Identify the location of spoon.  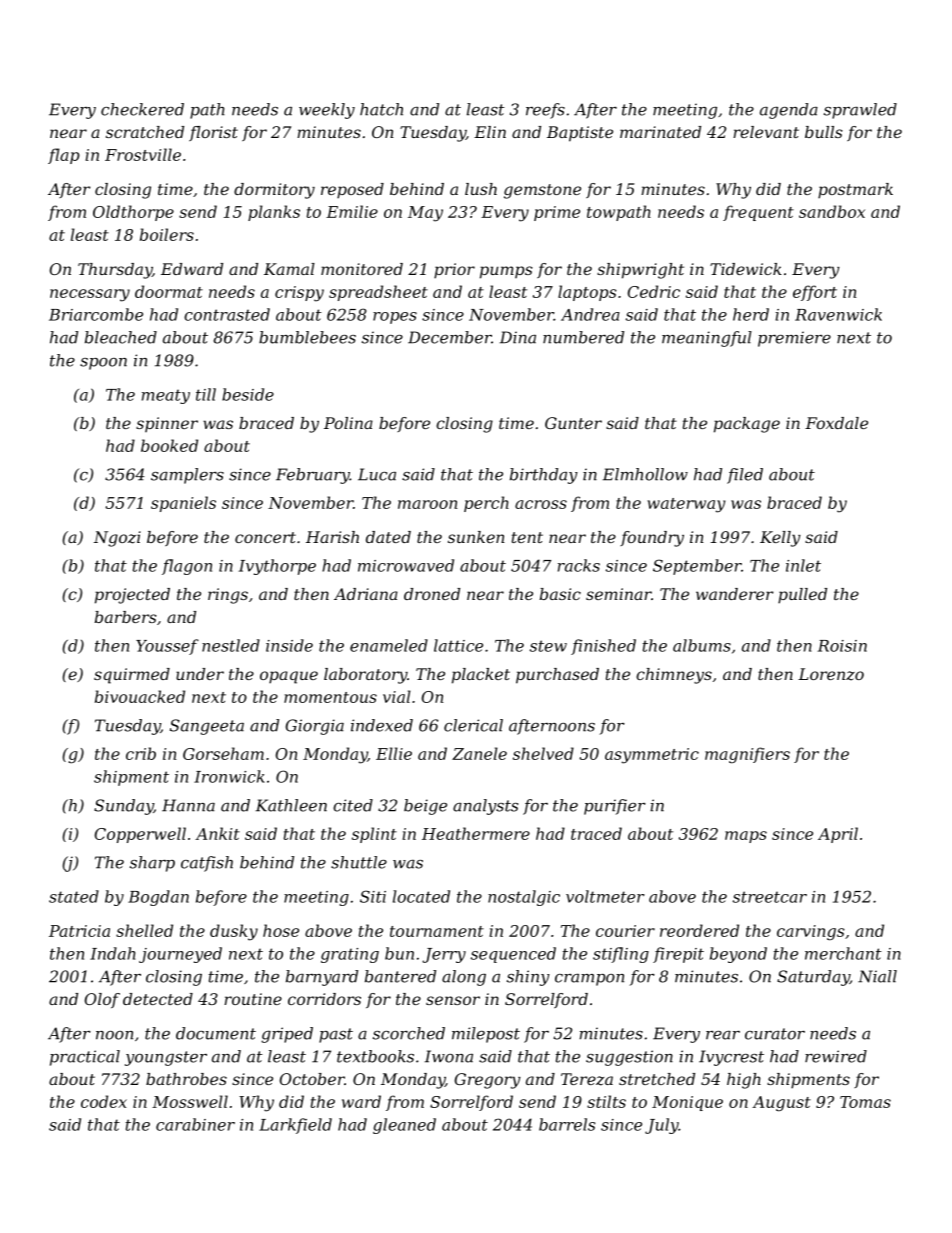
(103, 364).
